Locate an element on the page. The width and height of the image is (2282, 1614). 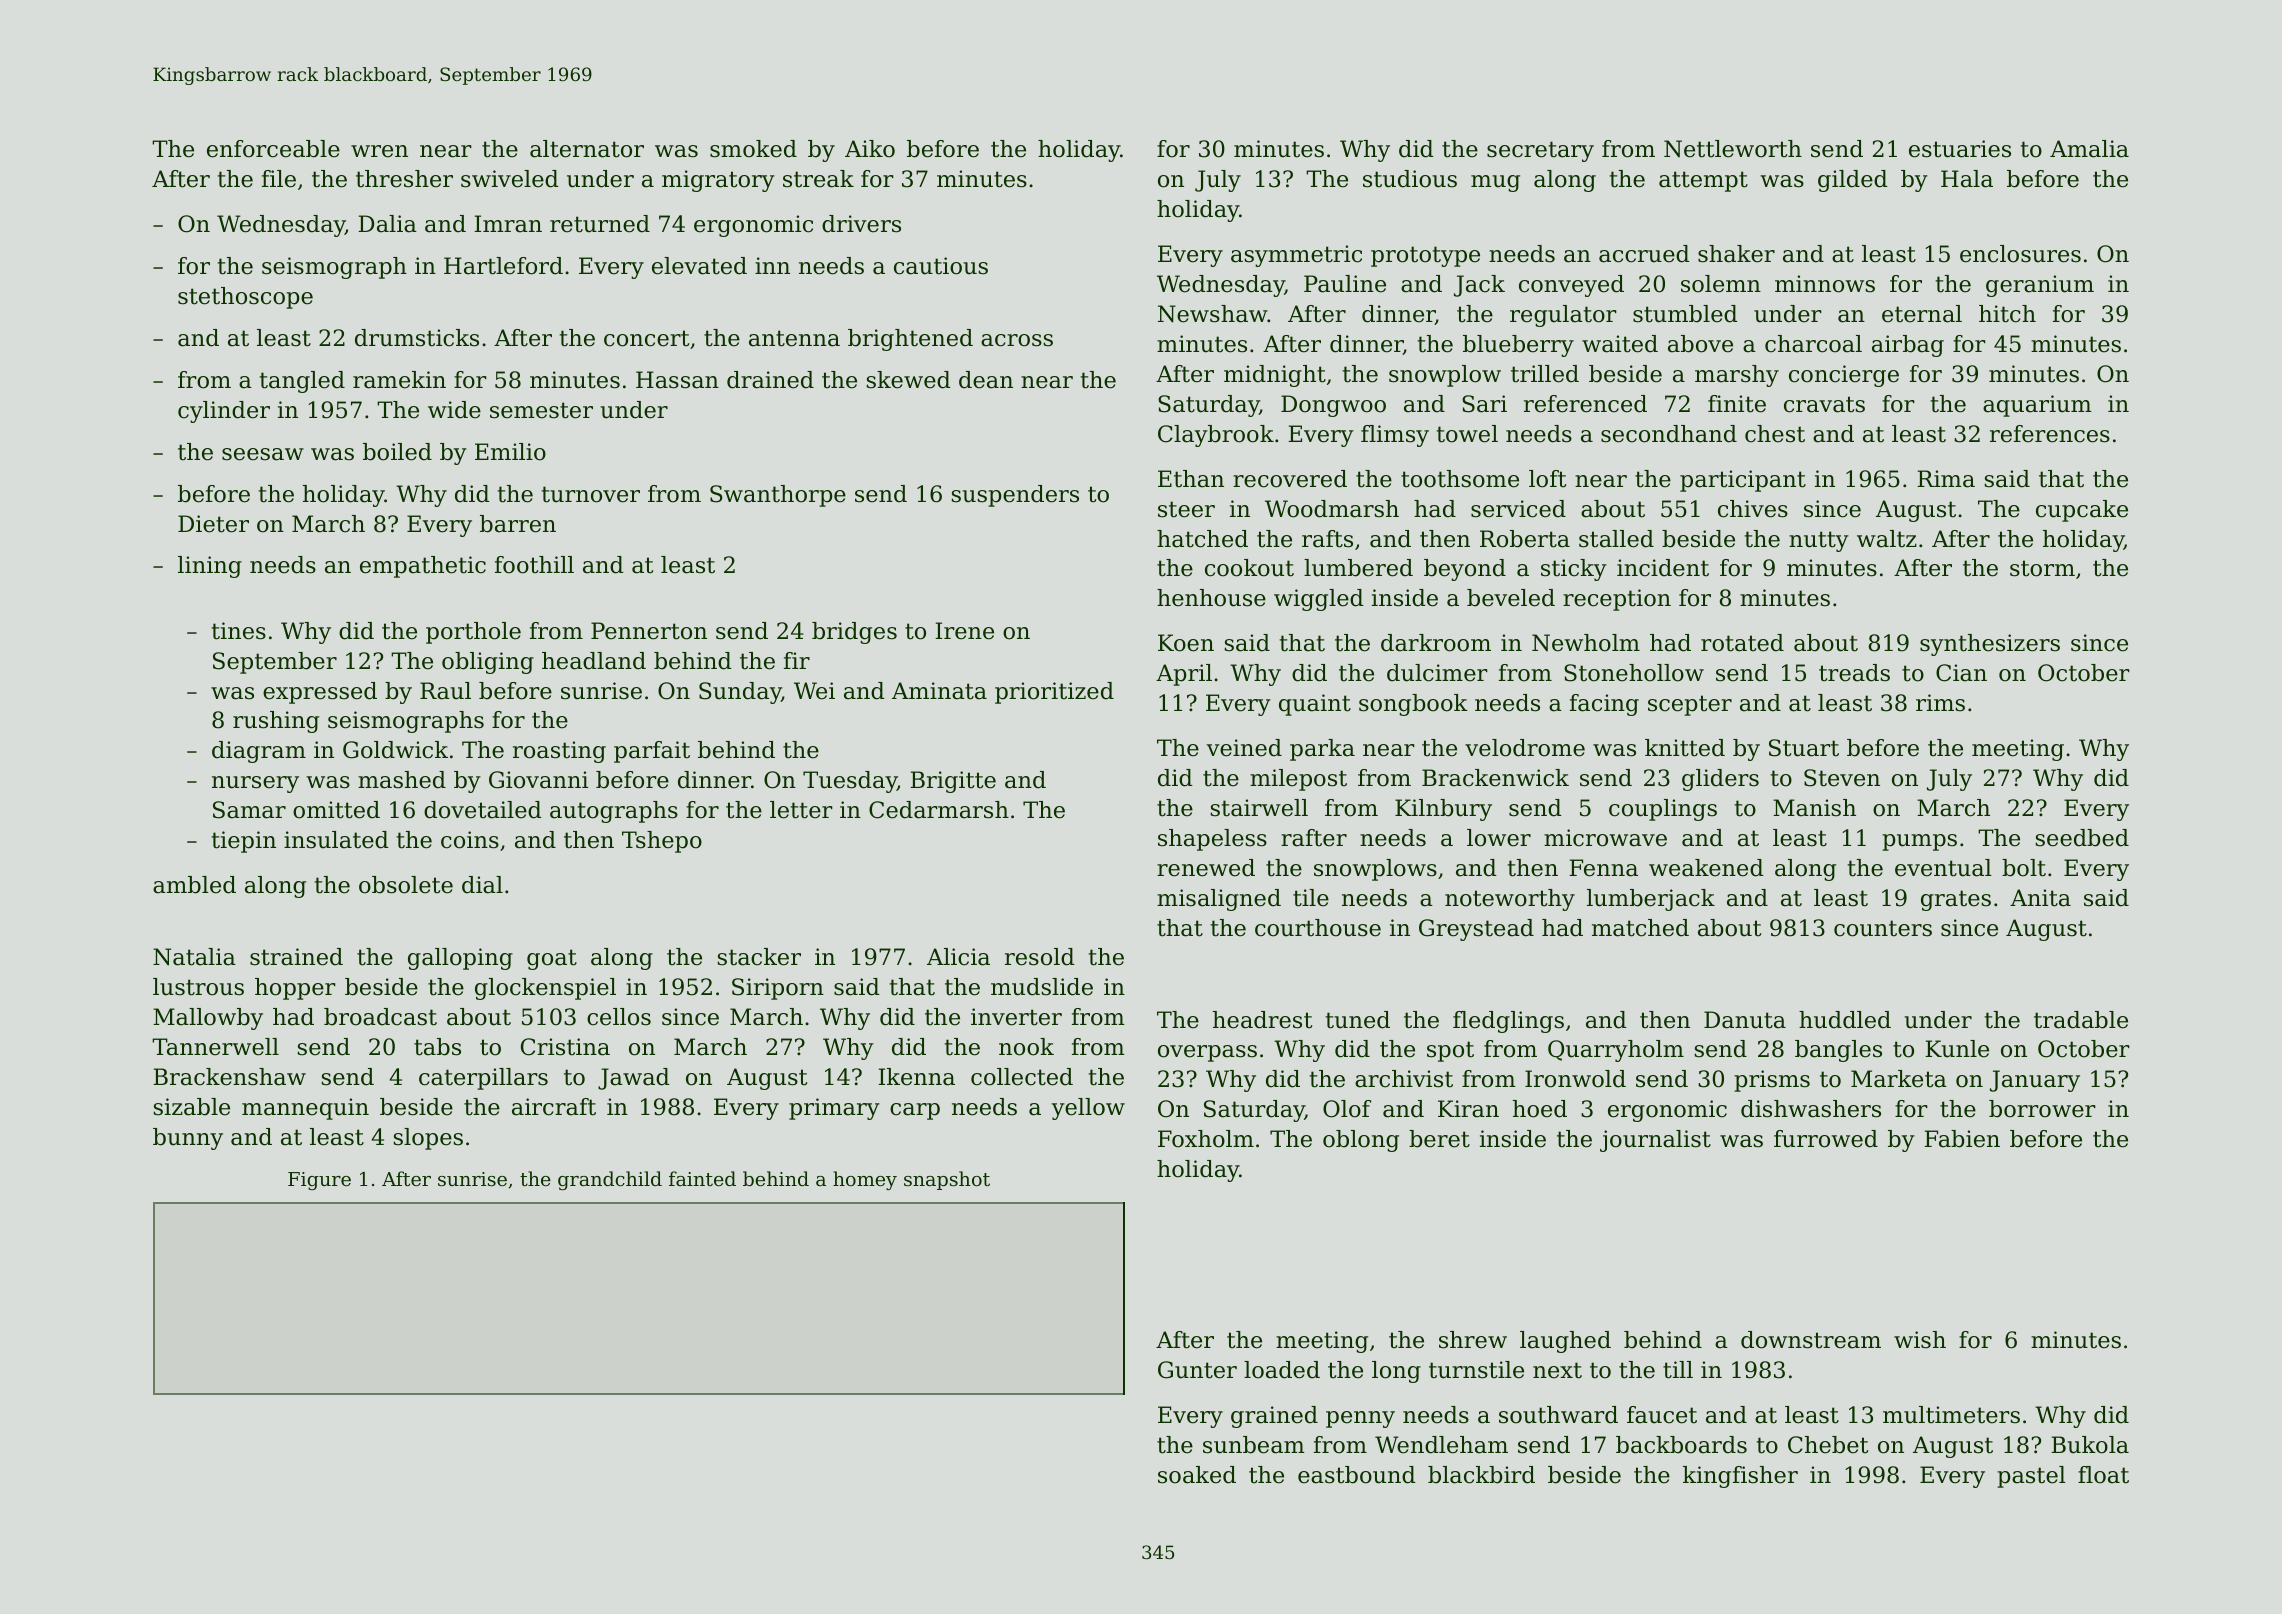
Gunter is located at coordinates (1197, 1370).
